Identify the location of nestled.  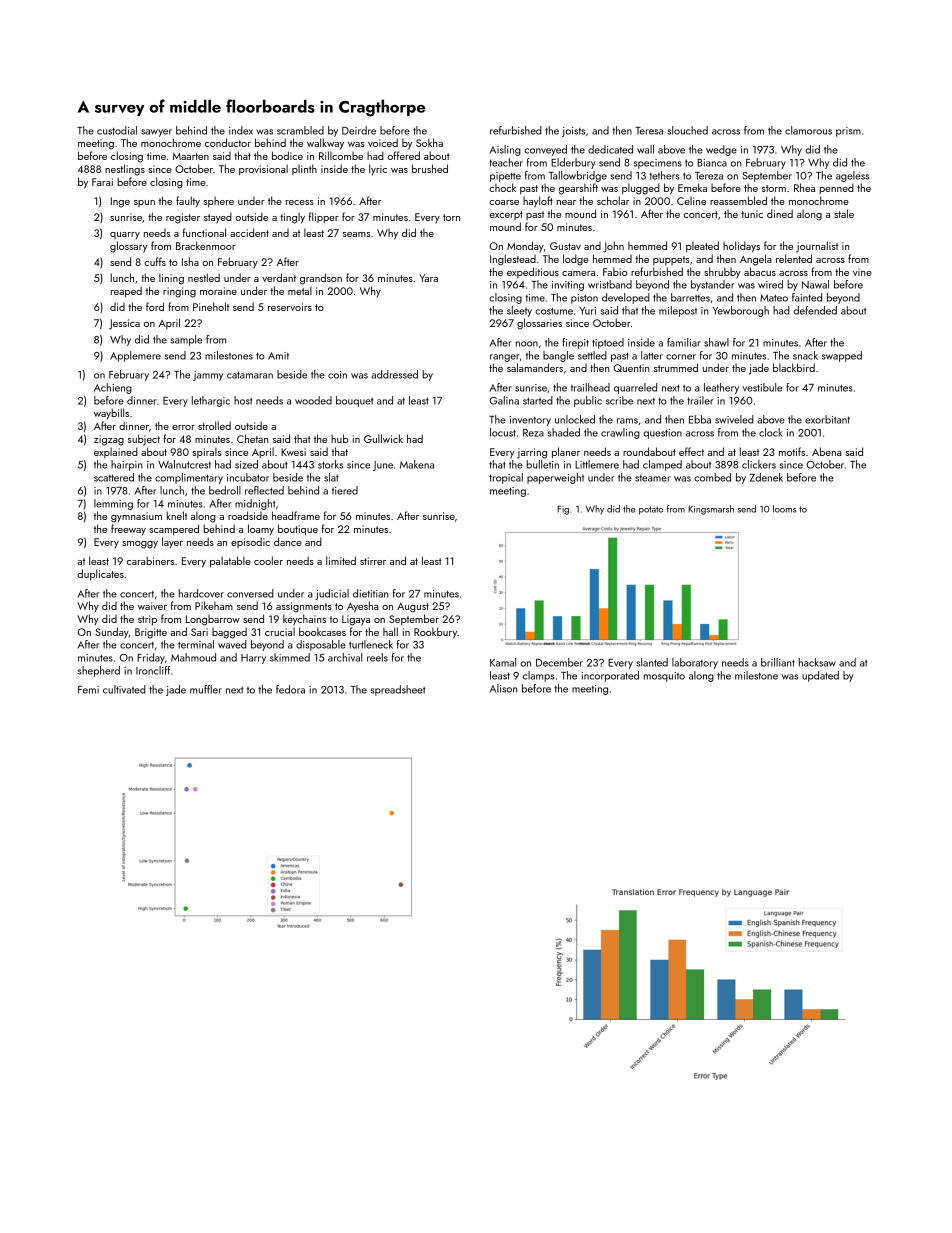
(204, 277).
